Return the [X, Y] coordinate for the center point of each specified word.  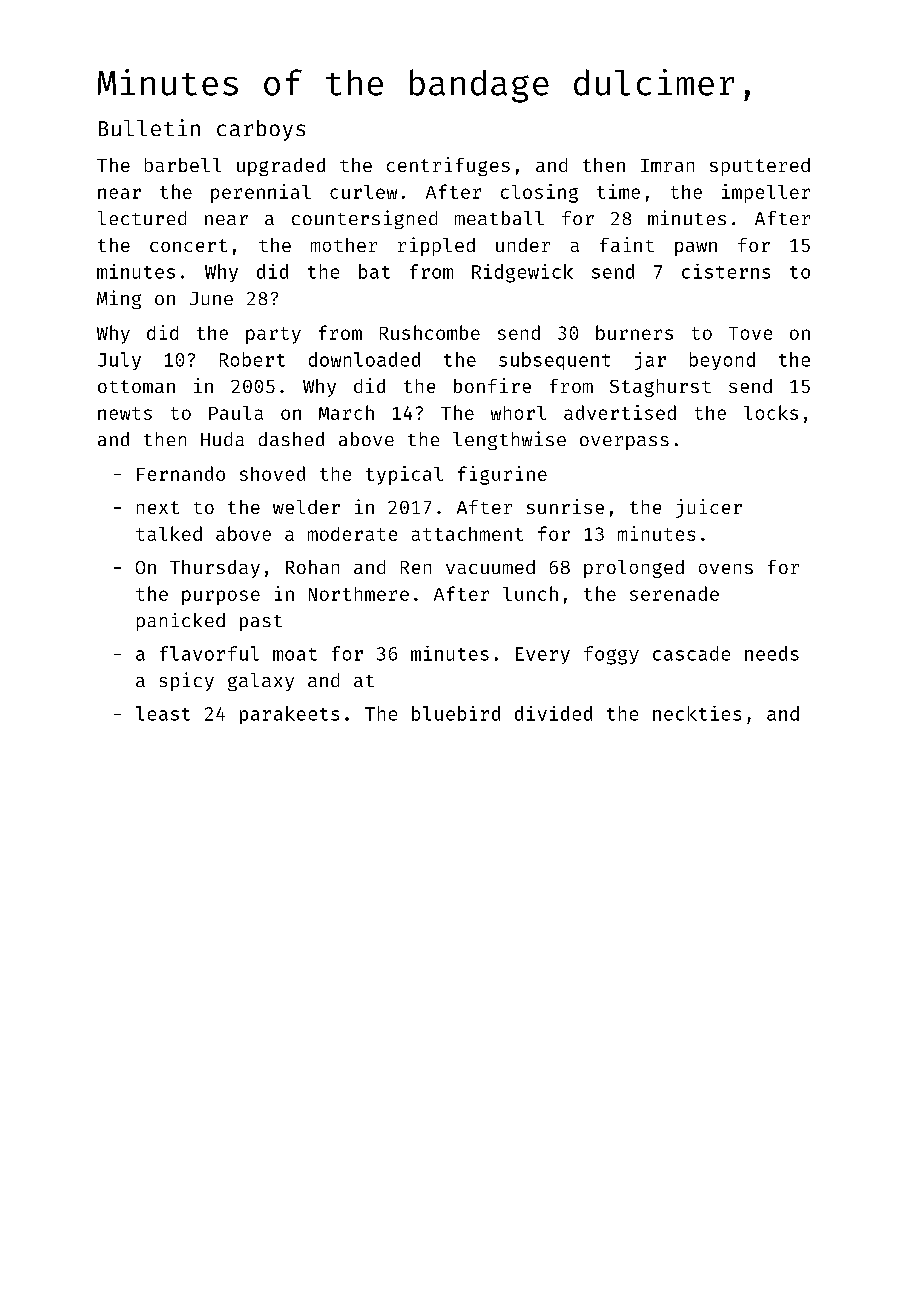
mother [344, 245]
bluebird [456, 713]
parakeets [289, 715]
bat [374, 271]
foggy [611, 655]
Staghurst [660, 388]
